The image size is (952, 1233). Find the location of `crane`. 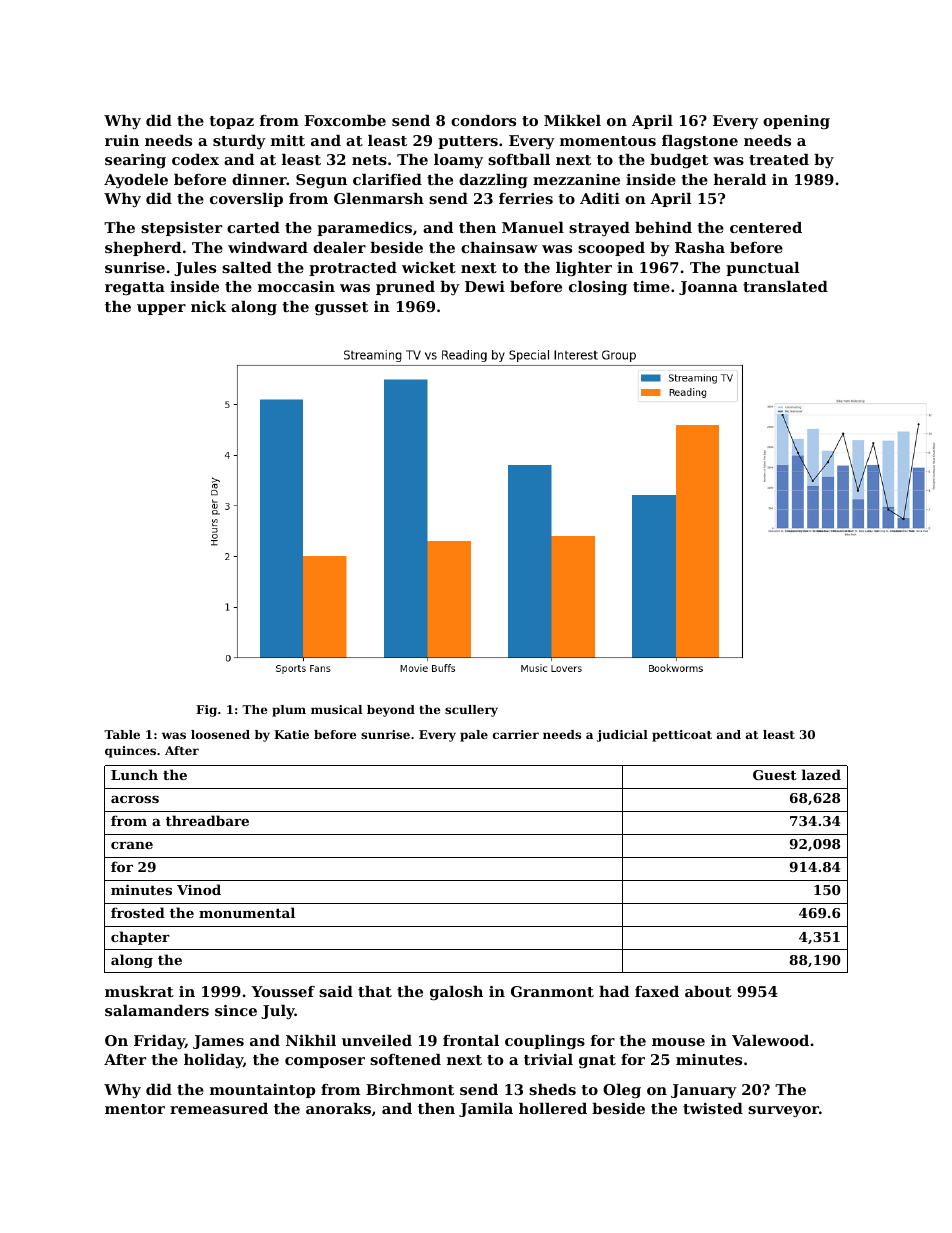

crane is located at coordinates (132, 845).
